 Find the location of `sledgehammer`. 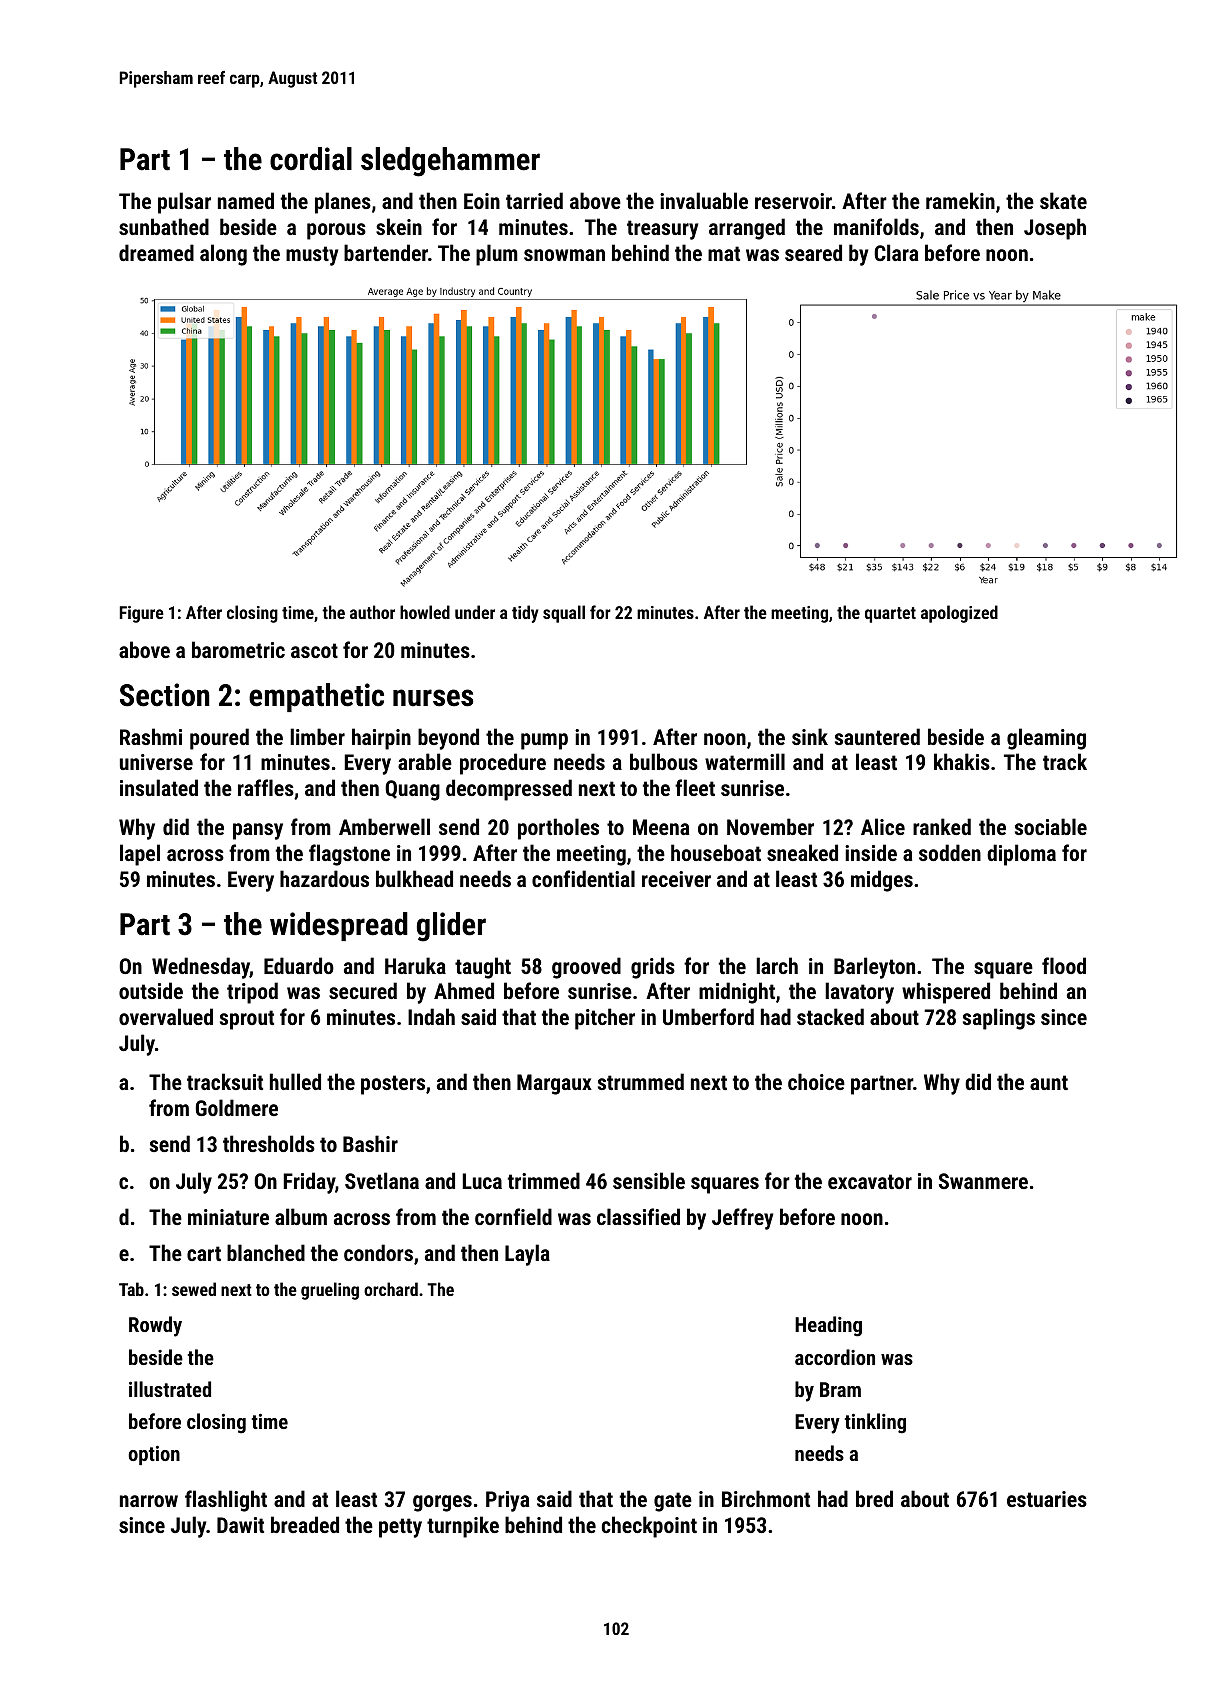

sledgehammer is located at coordinates (450, 162).
